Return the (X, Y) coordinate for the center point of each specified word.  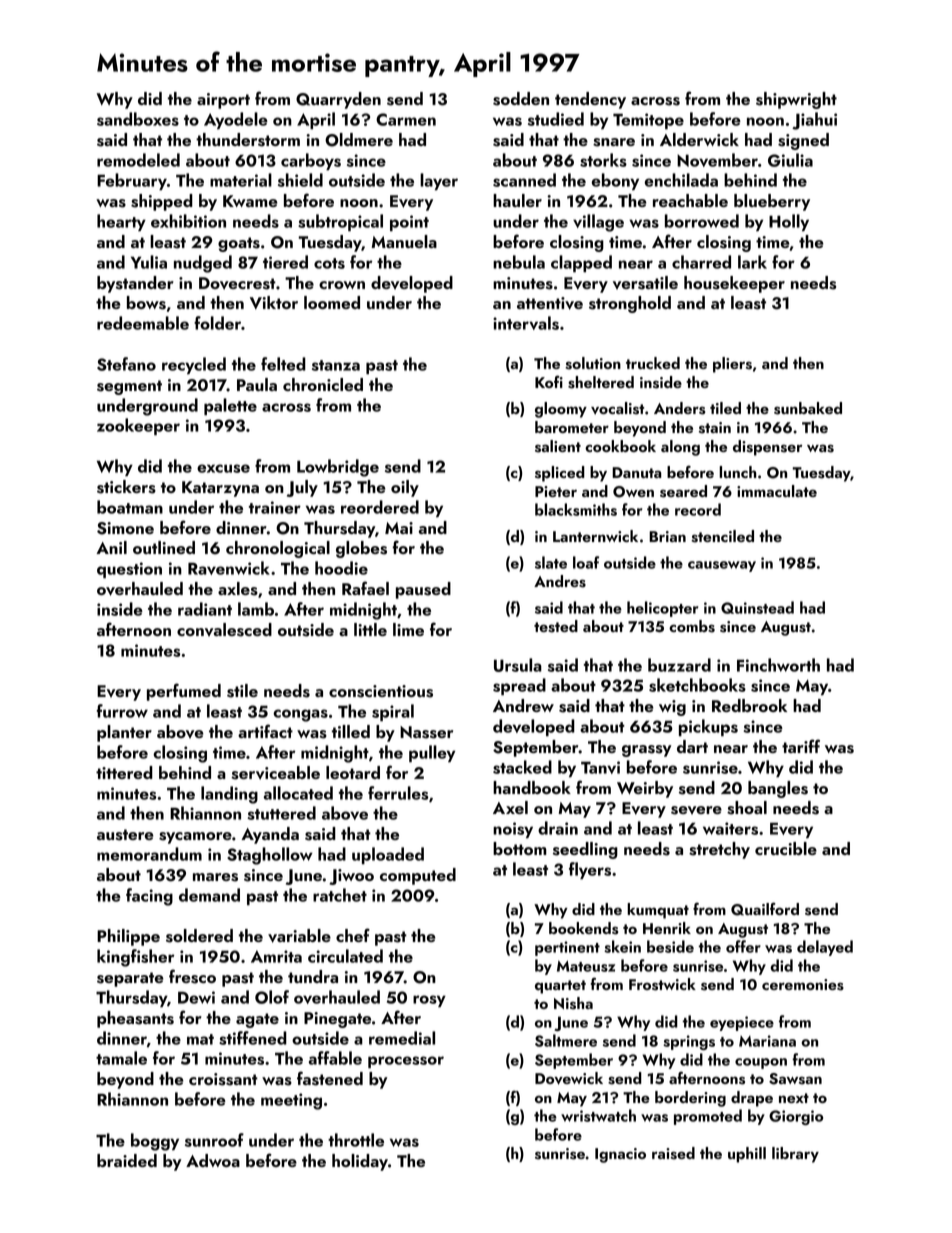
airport (223, 101)
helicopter (662, 609)
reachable (690, 200)
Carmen (406, 119)
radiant (205, 609)
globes (361, 549)
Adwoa (213, 1160)
